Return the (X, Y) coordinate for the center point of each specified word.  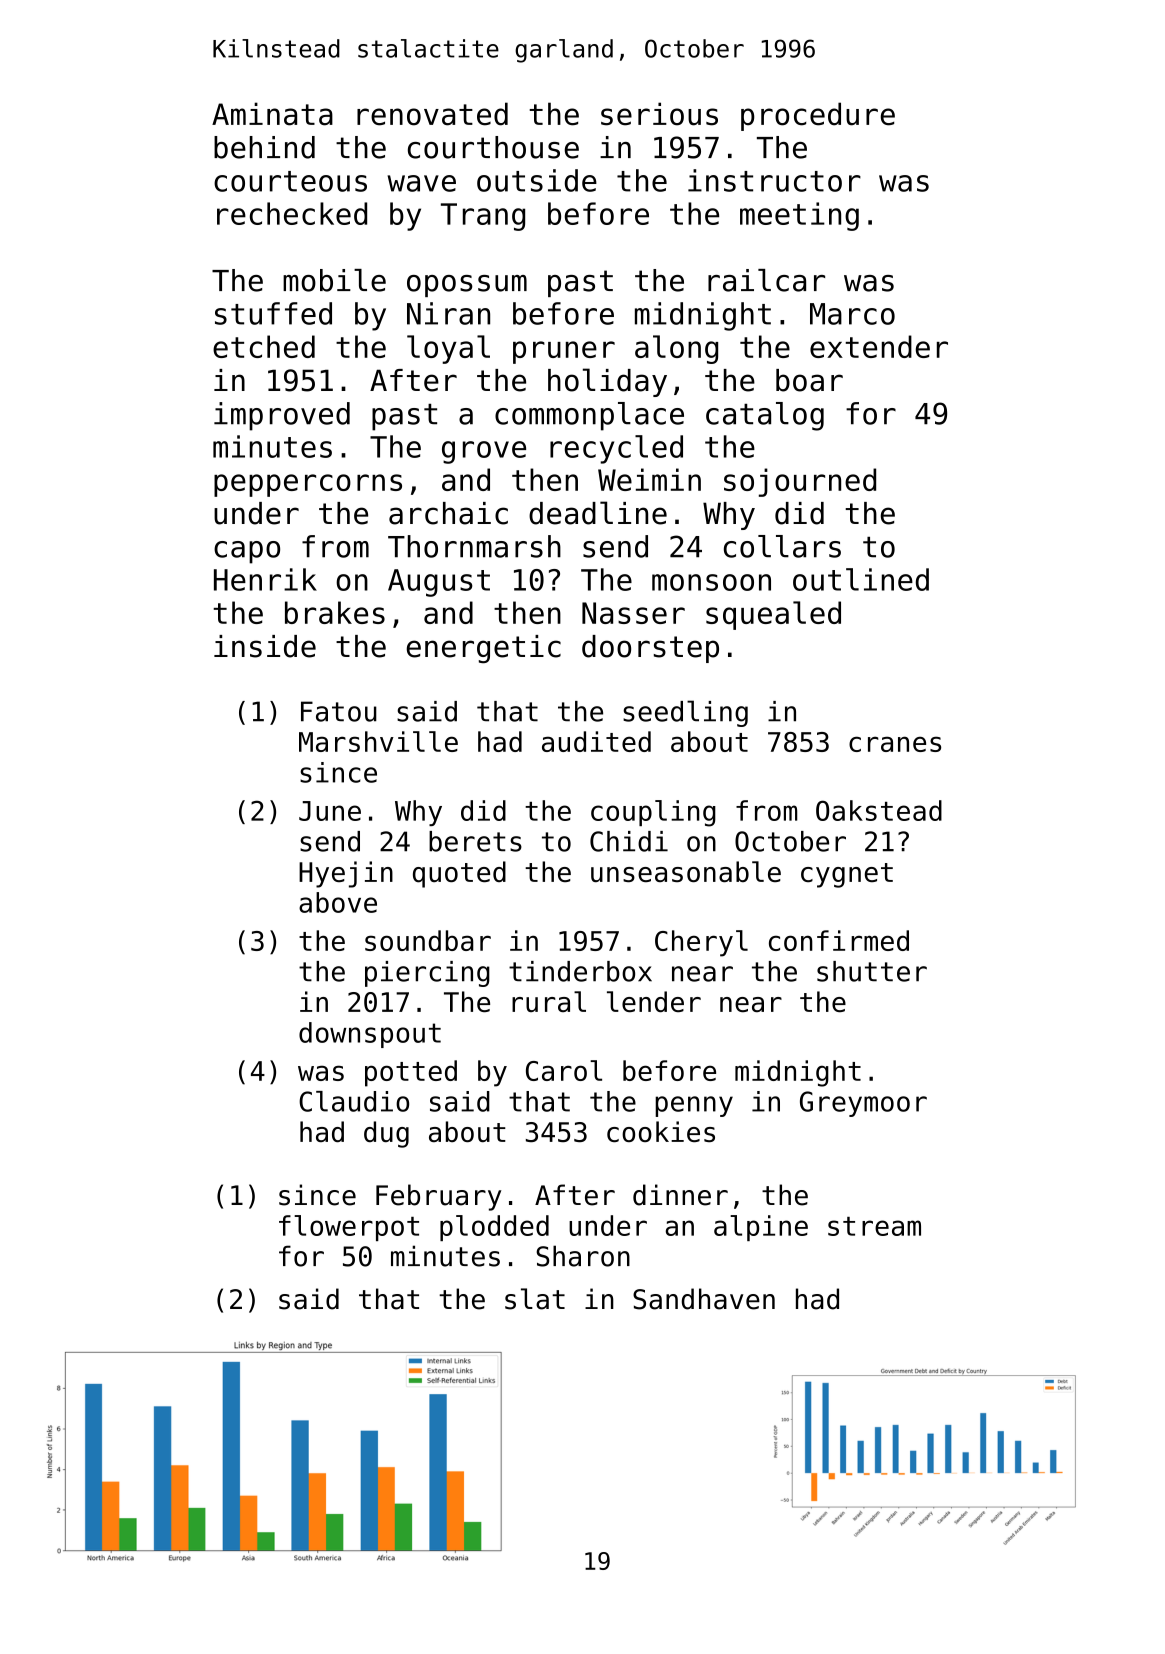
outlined (861, 579)
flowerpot (349, 1228)
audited (596, 741)
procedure (818, 116)
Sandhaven (704, 1299)
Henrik (265, 579)
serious (659, 114)
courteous (290, 181)
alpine (761, 1228)
